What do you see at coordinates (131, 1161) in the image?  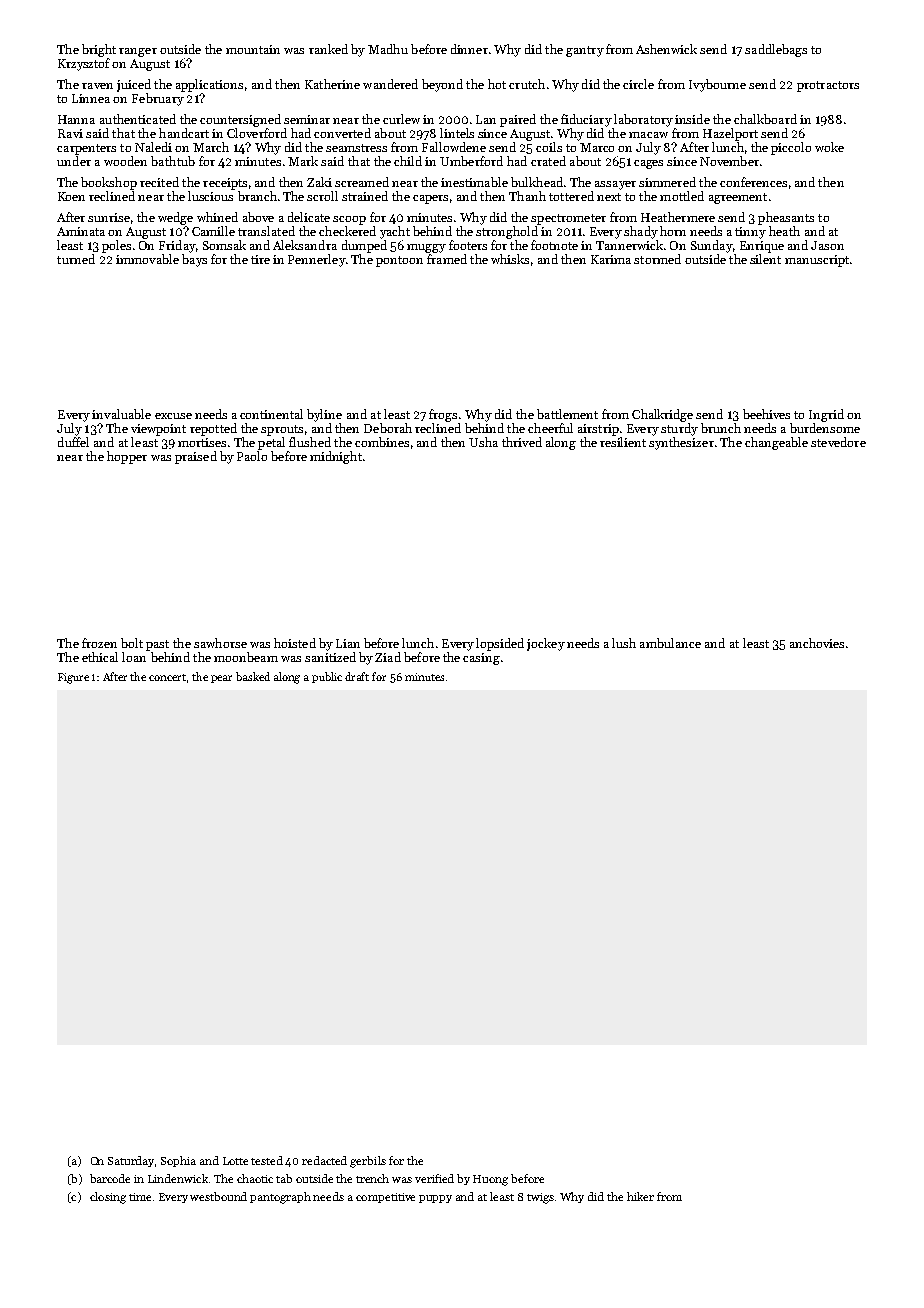 I see `Saturday` at bounding box center [131, 1161].
